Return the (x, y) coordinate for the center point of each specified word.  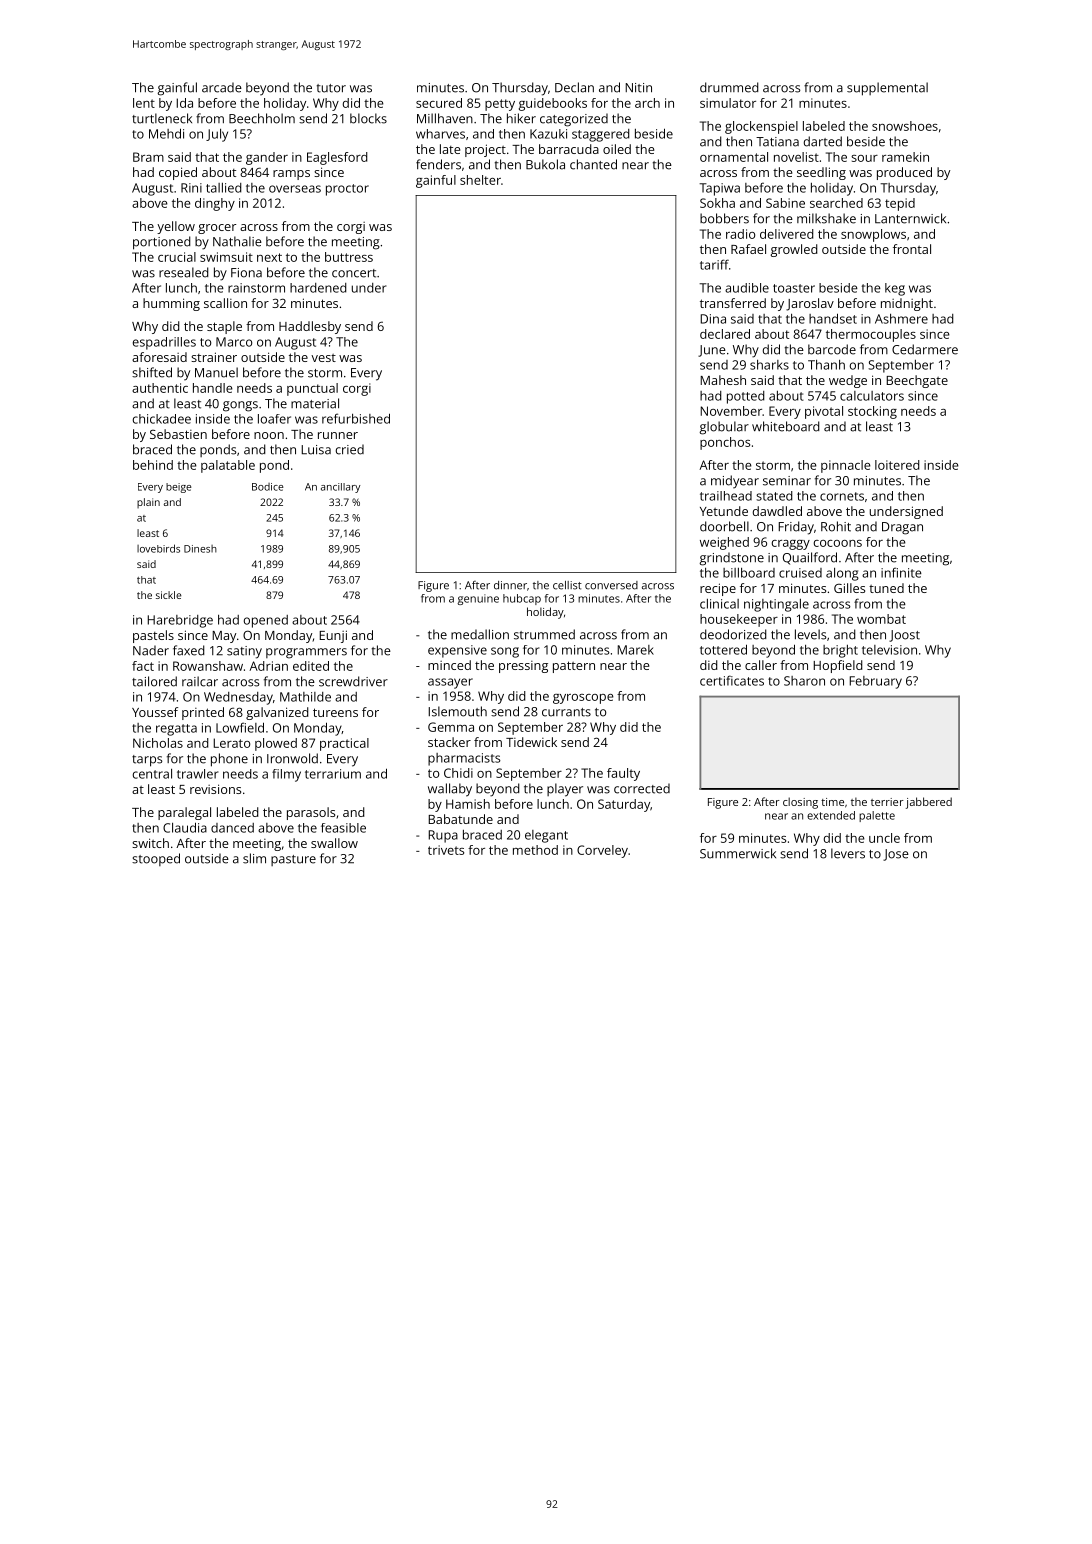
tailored (154, 681)
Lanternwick (910, 218)
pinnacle (846, 466)
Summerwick (738, 853)
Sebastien (178, 434)
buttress (349, 257)
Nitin (638, 88)
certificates (732, 680)
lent (144, 103)
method (535, 850)
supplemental (887, 89)
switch (150, 843)
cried (350, 449)
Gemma (451, 727)
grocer (217, 229)
